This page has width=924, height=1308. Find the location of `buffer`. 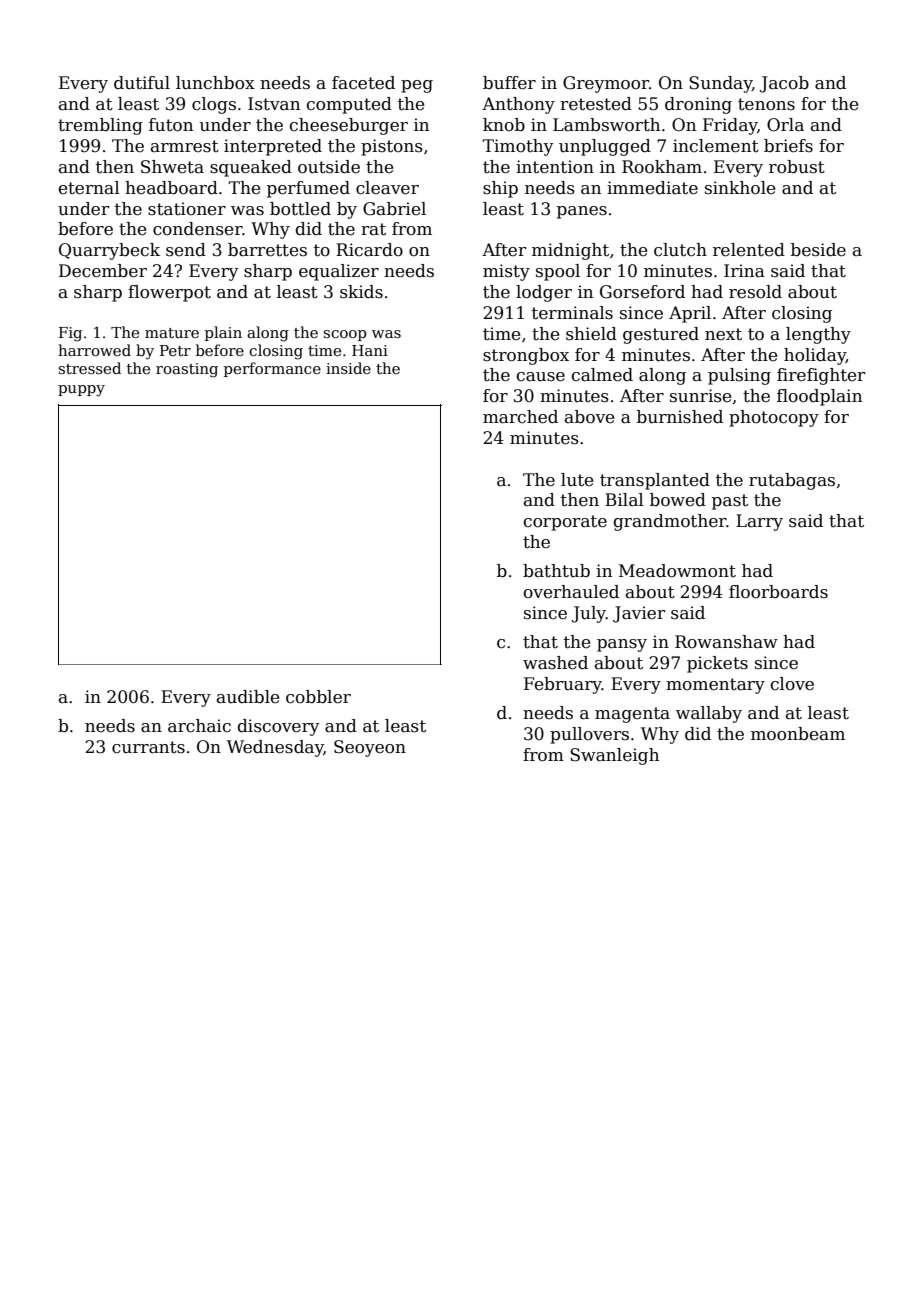

buffer is located at coordinates (509, 83).
